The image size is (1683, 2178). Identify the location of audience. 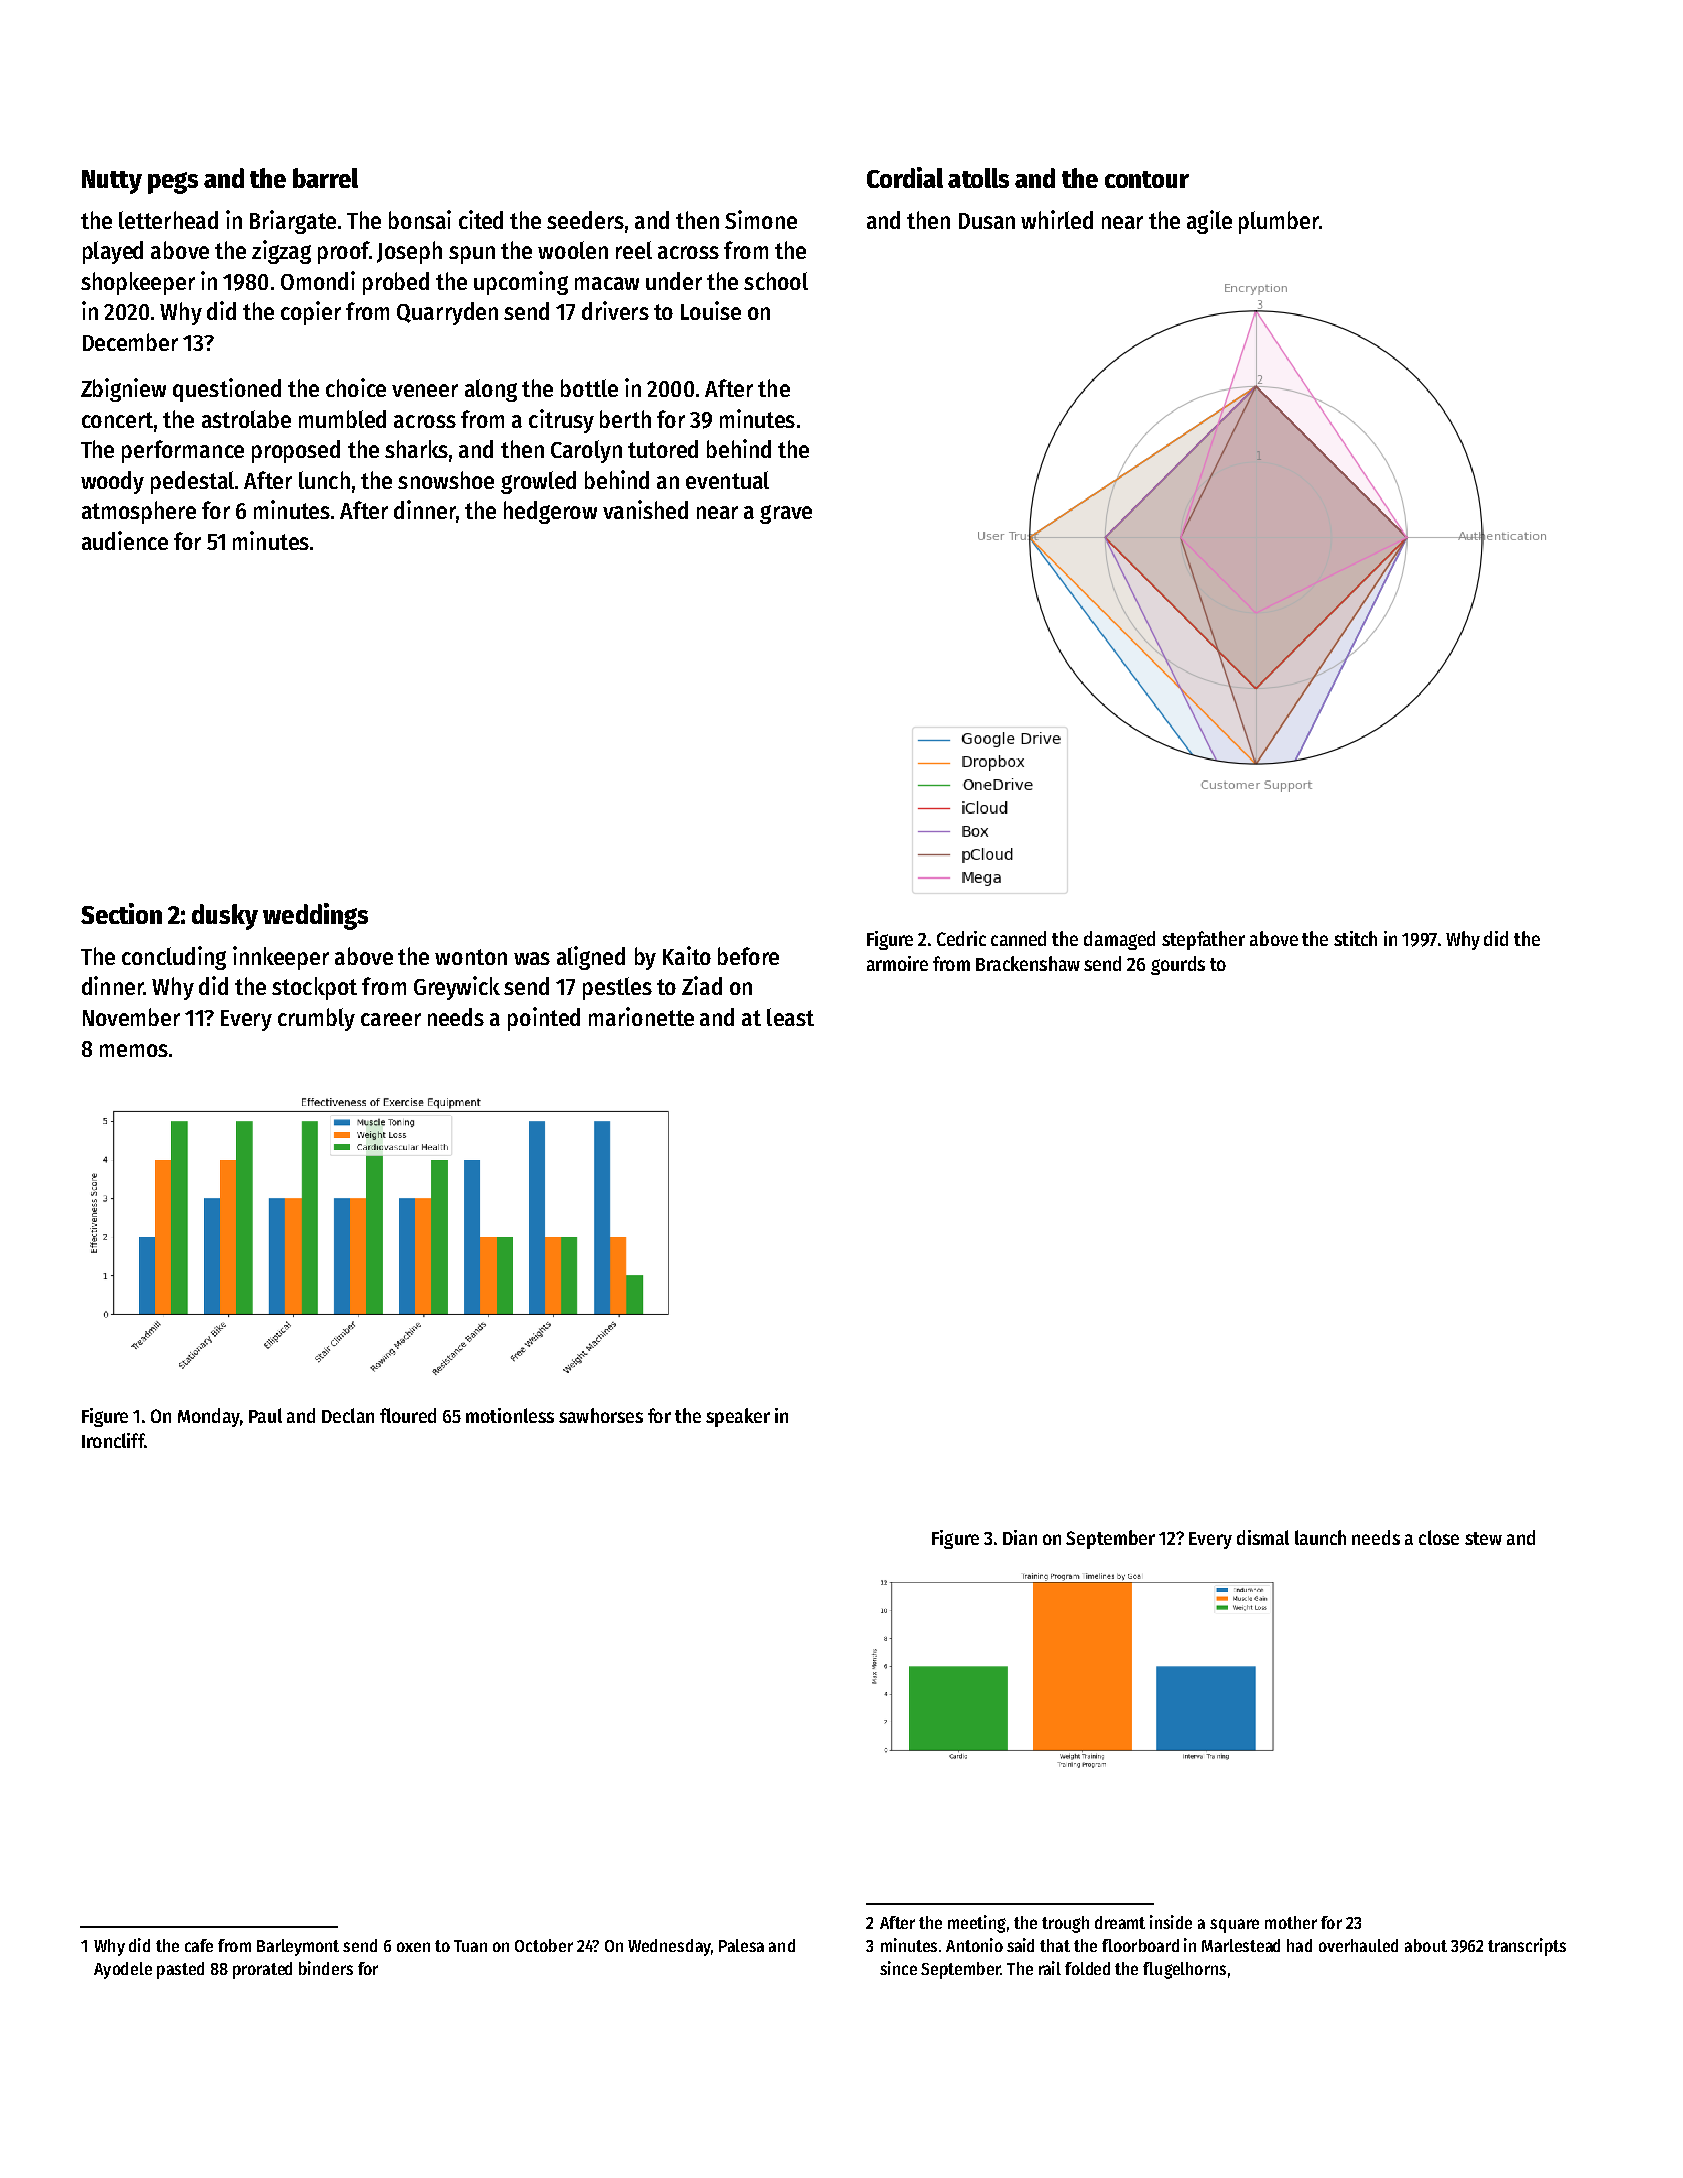
(125, 540).
